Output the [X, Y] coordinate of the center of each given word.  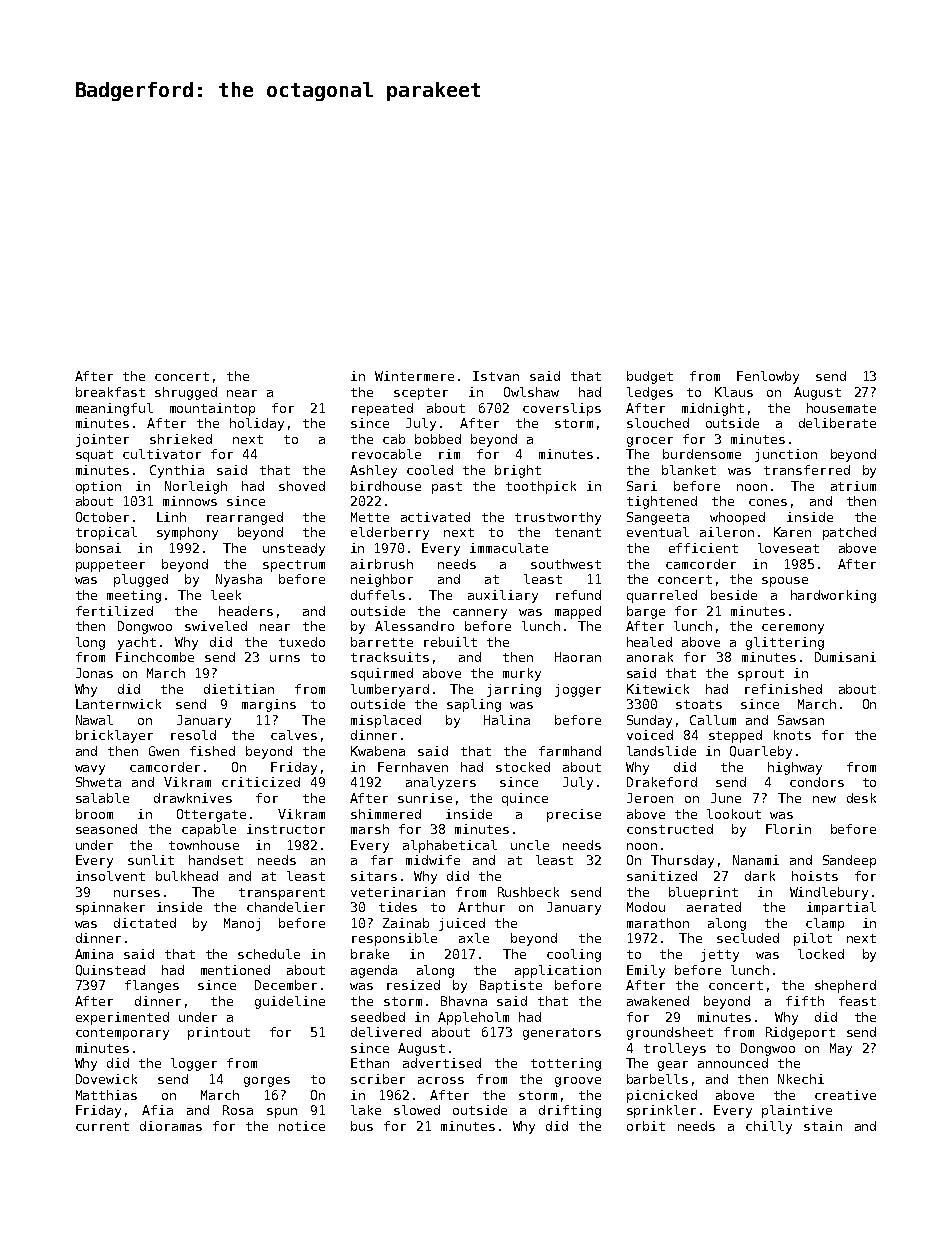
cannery [480, 614]
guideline [290, 1002]
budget [650, 377]
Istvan [496, 376]
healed [649, 642]
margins [269, 705]
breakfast [110, 392]
